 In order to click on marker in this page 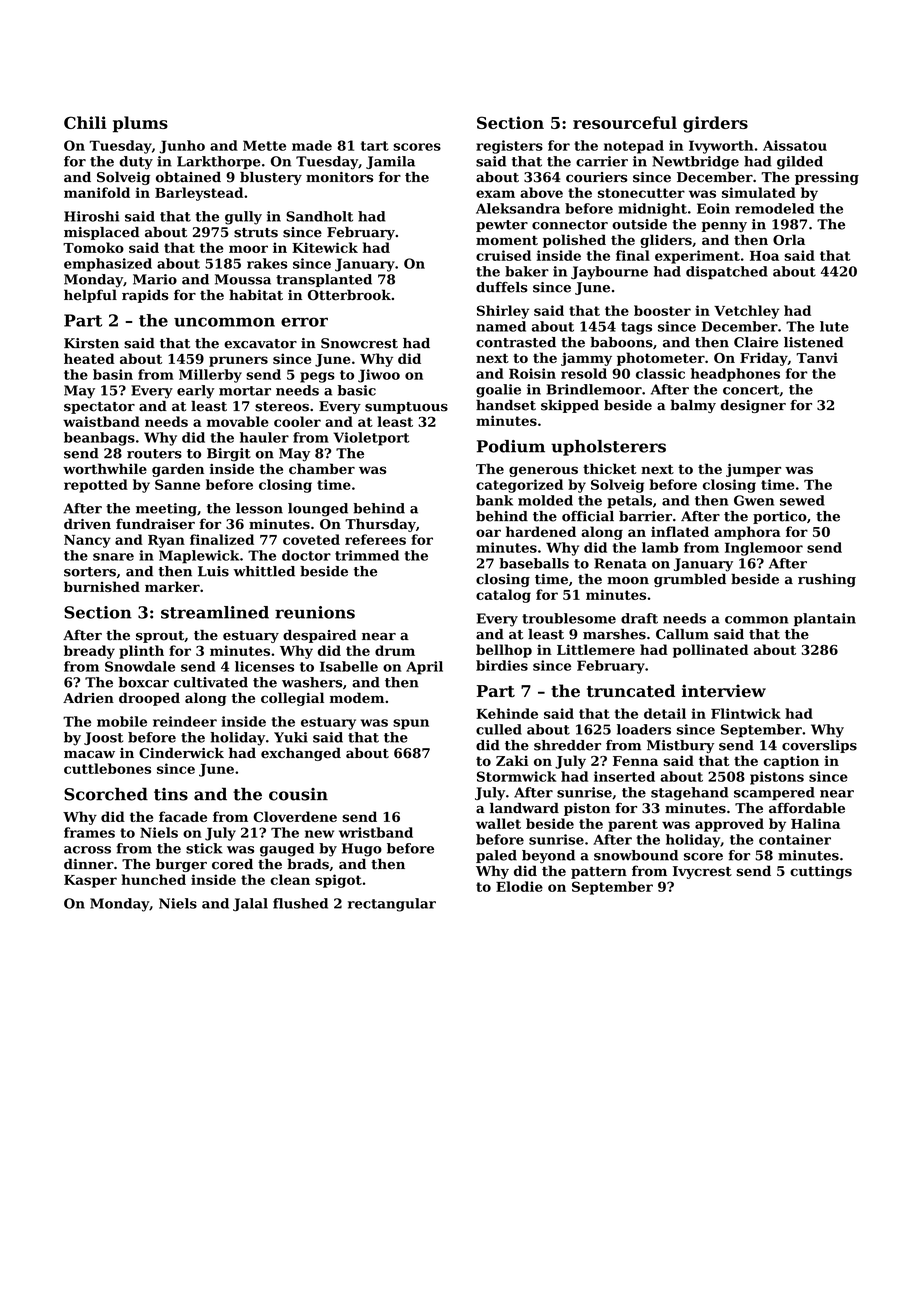, I will do `click(172, 586)`.
